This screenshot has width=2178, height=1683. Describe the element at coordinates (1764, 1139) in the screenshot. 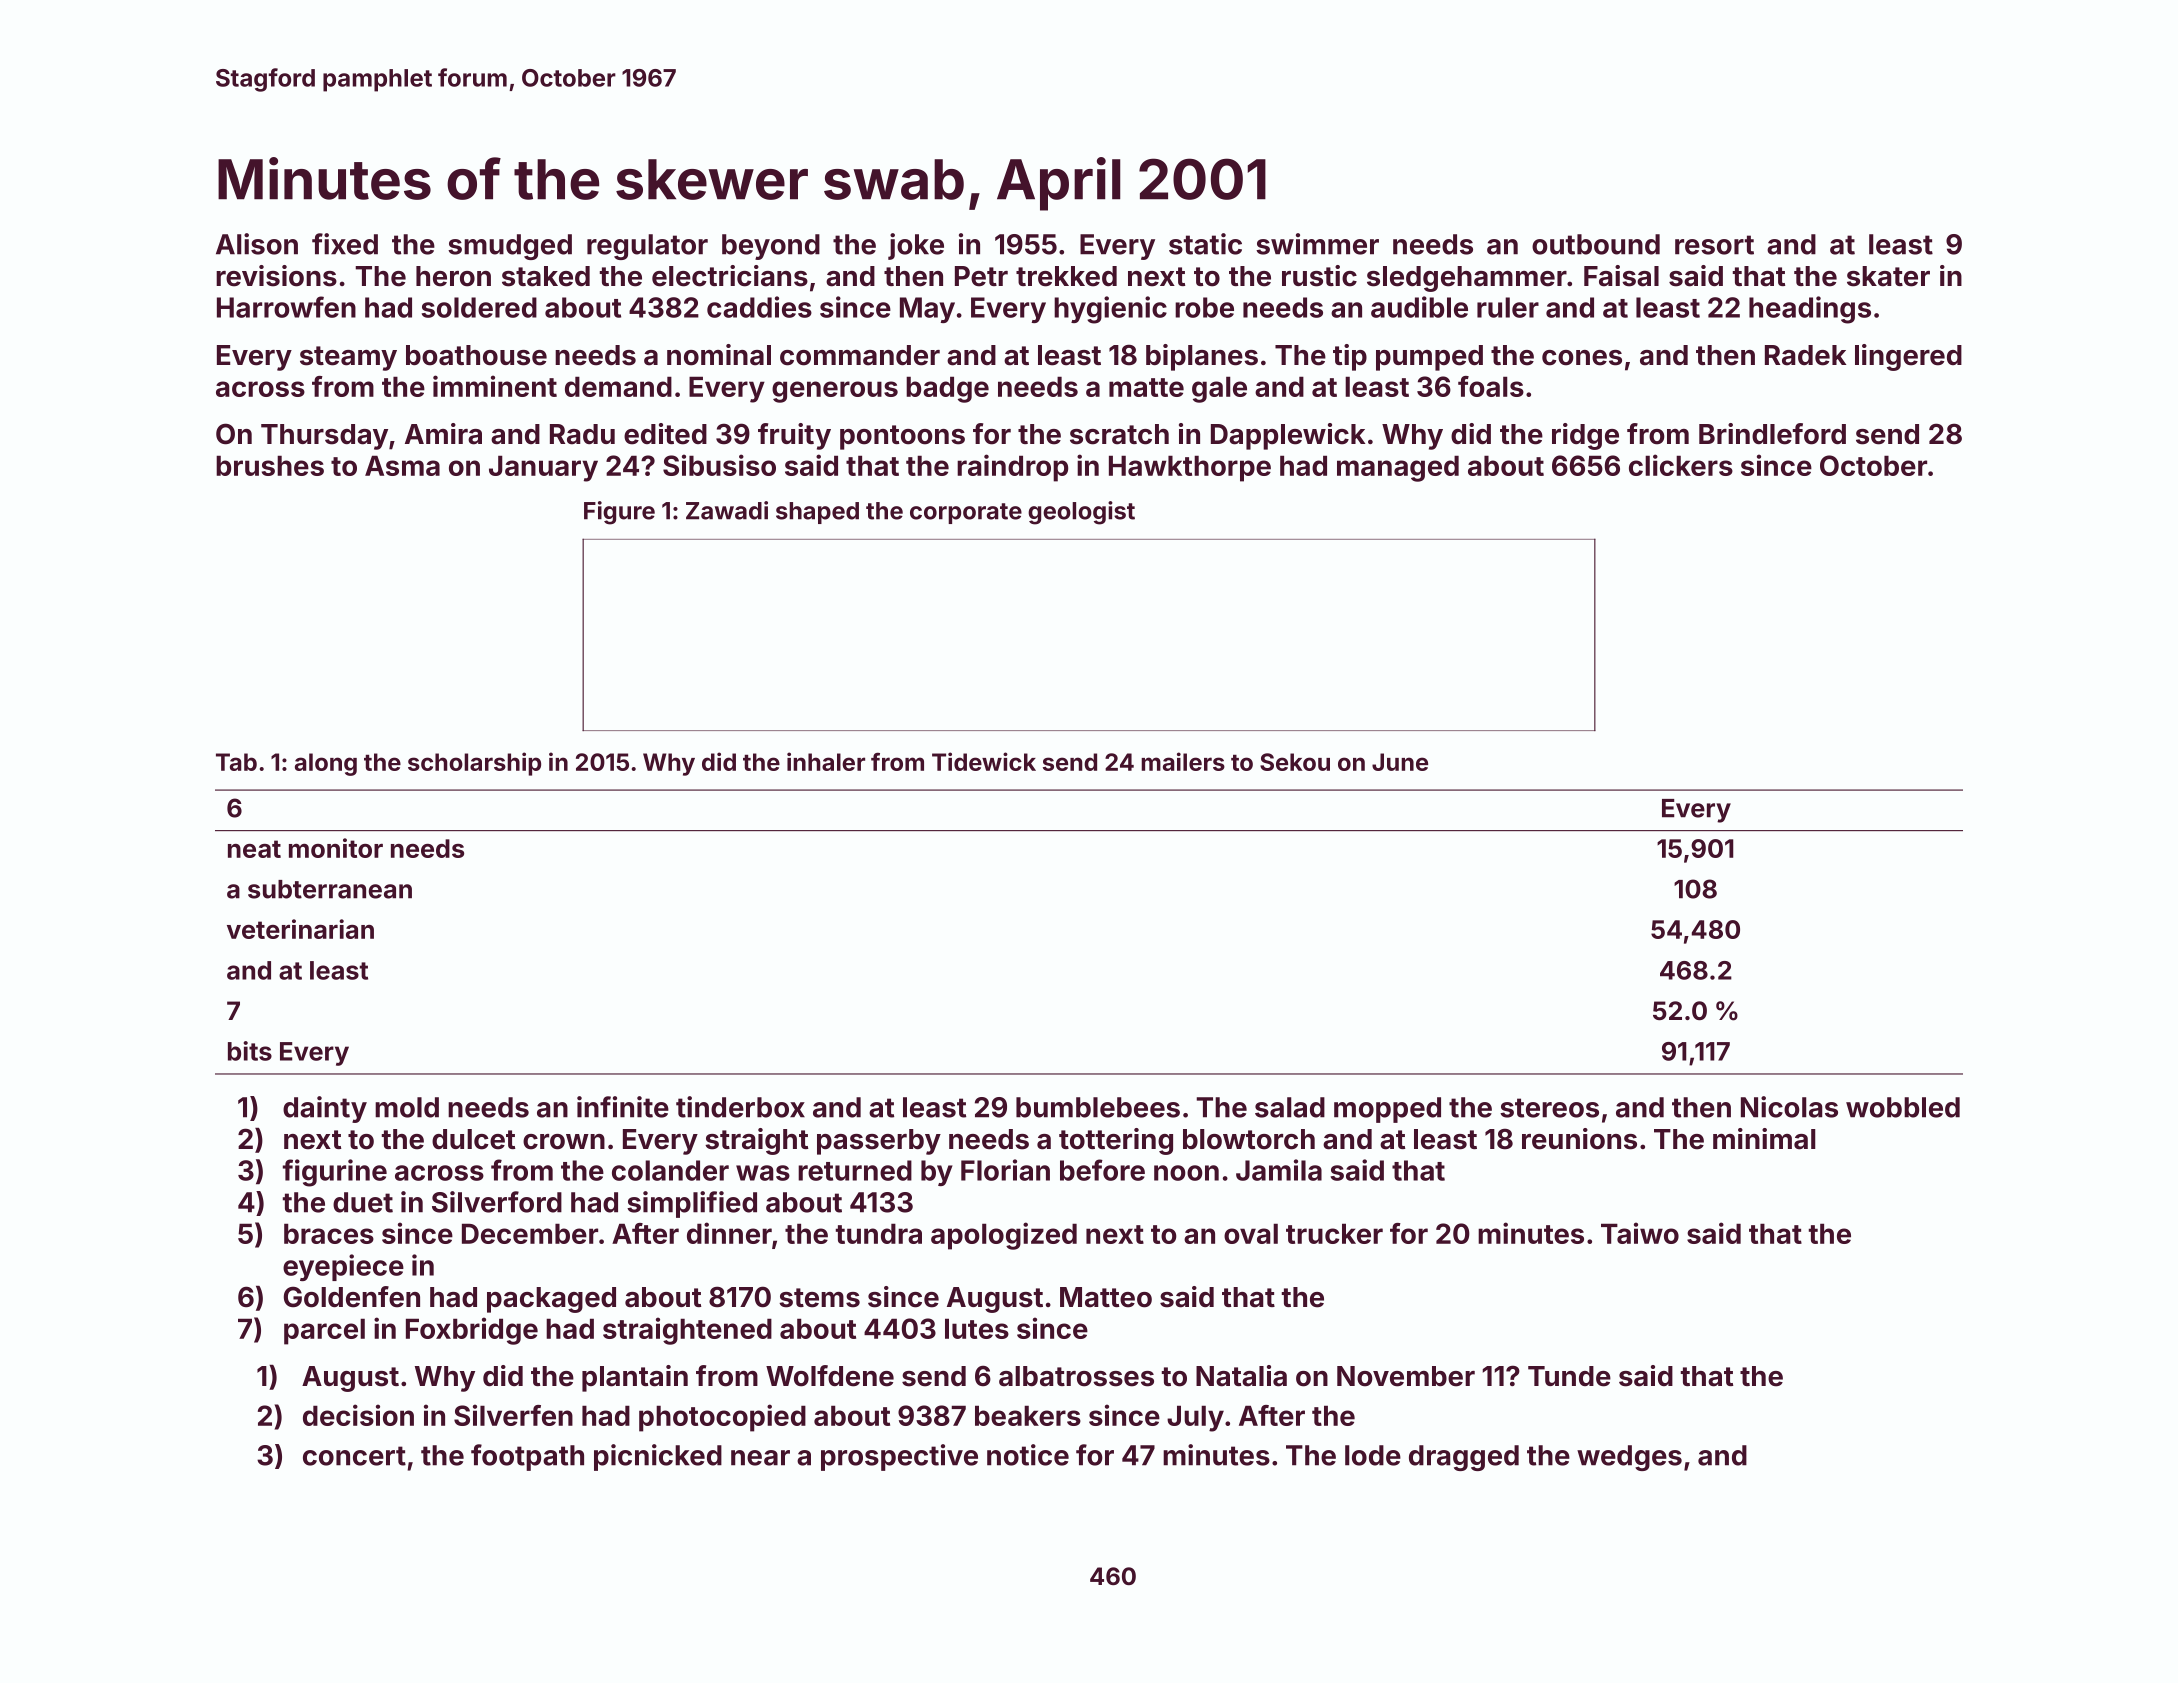

I see `minimal` at that location.
